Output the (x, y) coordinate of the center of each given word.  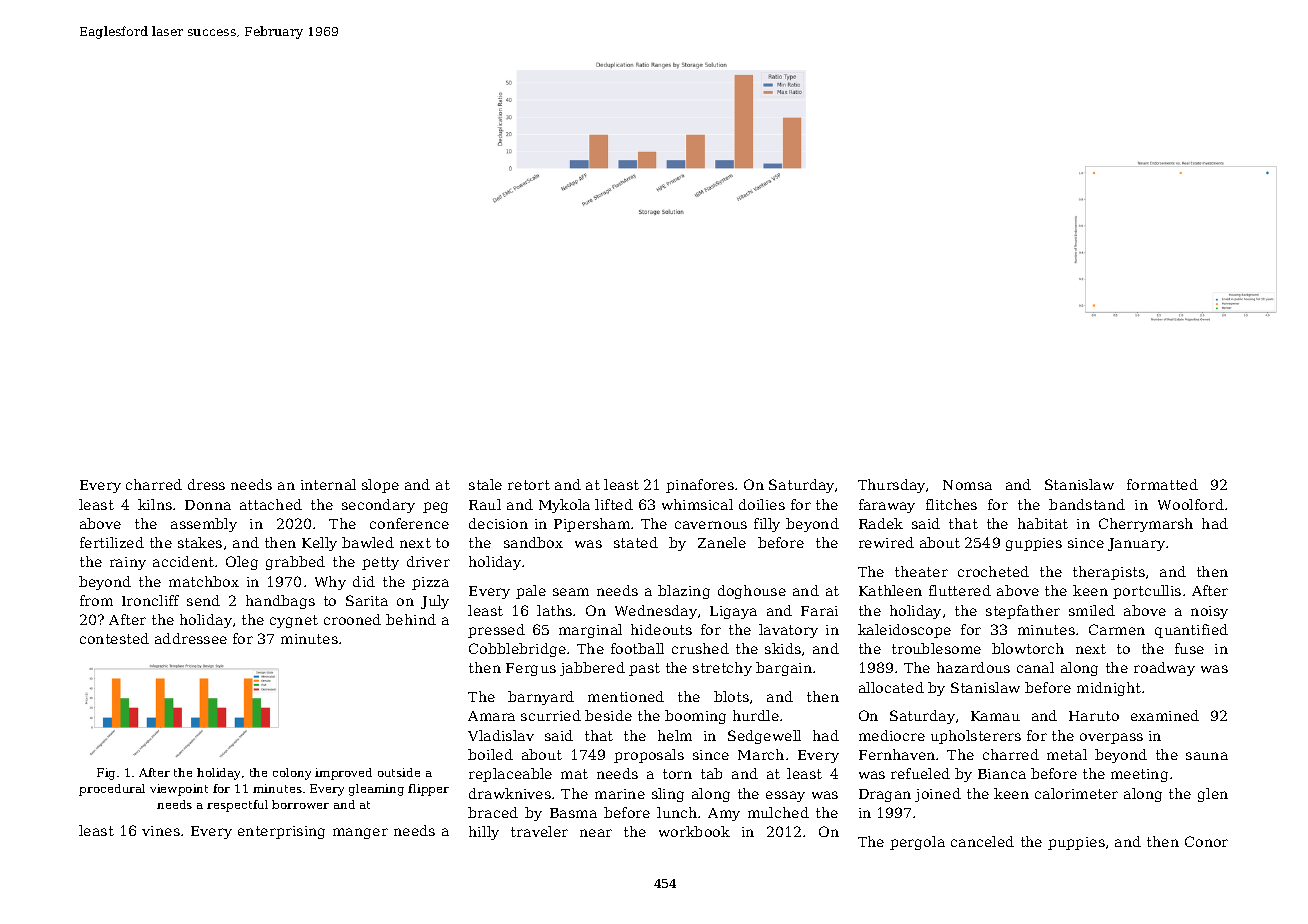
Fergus (531, 669)
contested (114, 638)
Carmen (1117, 629)
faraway (887, 506)
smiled (1092, 610)
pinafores (700, 486)
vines (161, 831)
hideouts (661, 629)
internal (328, 484)
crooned (352, 619)
